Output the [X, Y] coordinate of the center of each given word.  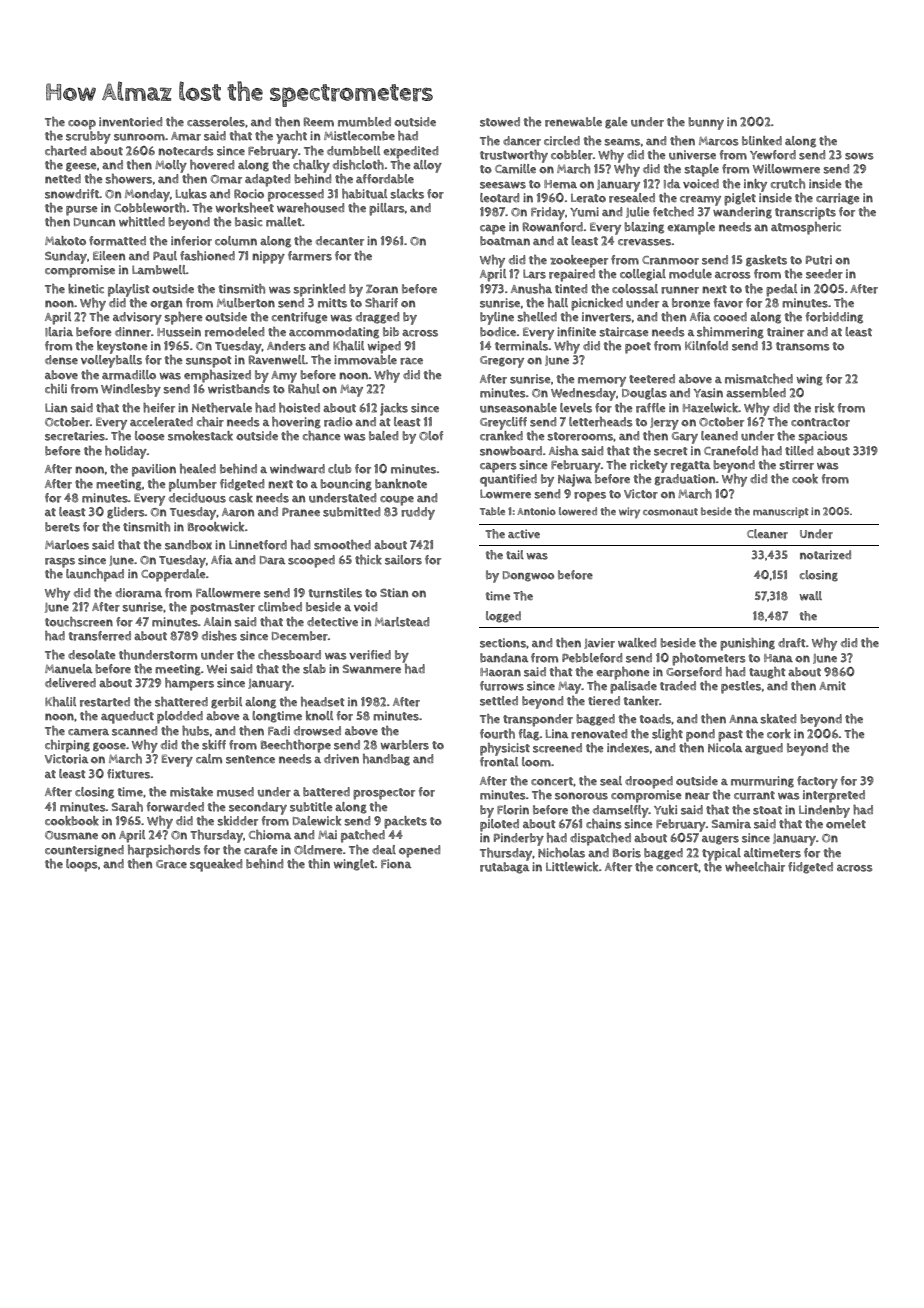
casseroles [216, 122]
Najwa [575, 480]
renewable [573, 122]
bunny [706, 123]
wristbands [239, 389]
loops [82, 865]
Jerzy [664, 424]
